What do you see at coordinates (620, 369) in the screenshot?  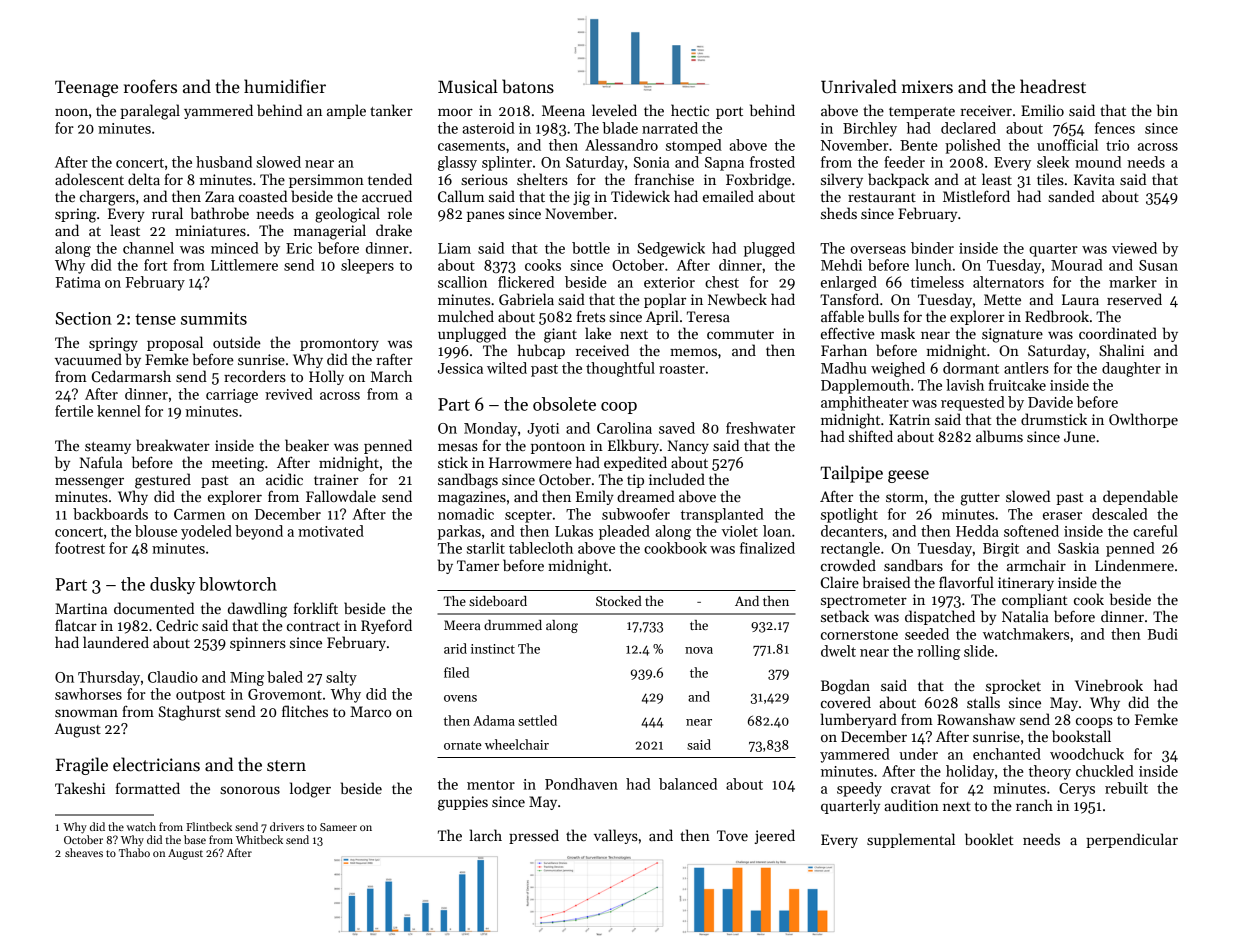 I see `thoughtful` at bounding box center [620, 369].
